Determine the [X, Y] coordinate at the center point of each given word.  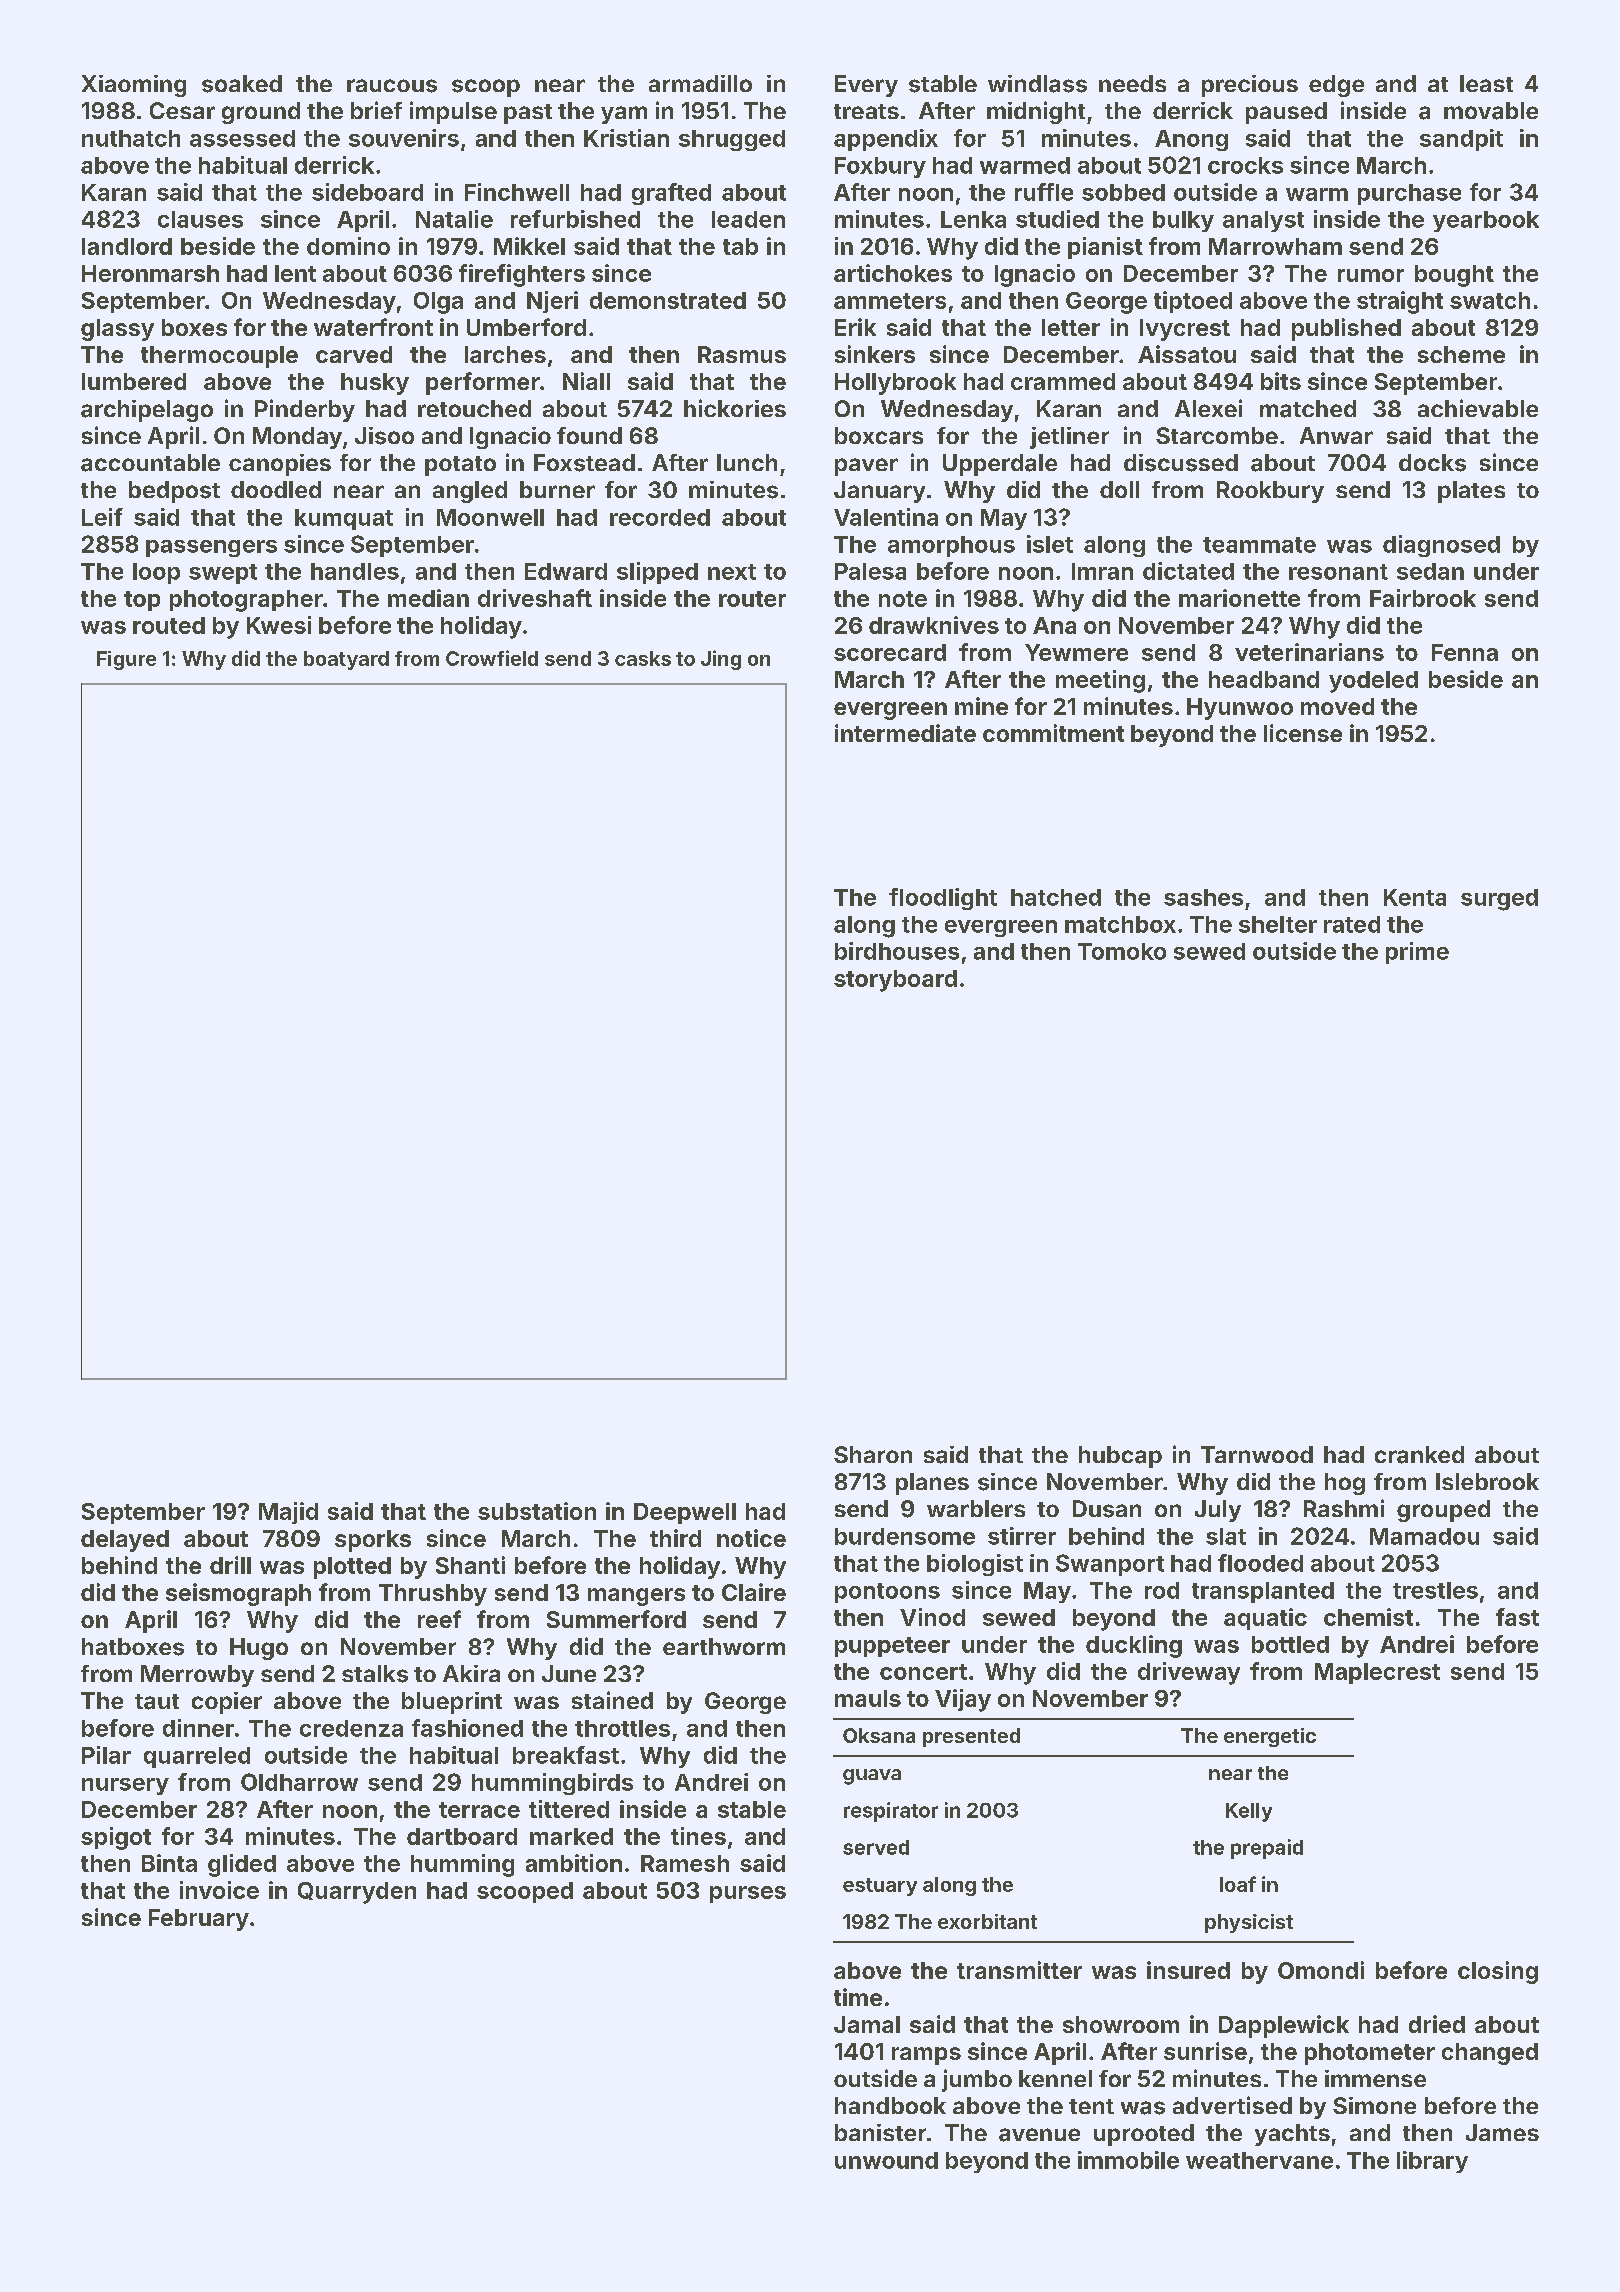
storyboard [895, 981]
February [199, 1920]
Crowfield [492, 658]
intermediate [905, 733]
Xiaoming [134, 86]
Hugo [259, 1649]
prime [1417, 953]
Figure [126, 660]
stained [612, 1700]
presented [971, 1737]
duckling [1134, 1646]
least [1486, 83]
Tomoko [1122, 951]
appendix [886, 140]
